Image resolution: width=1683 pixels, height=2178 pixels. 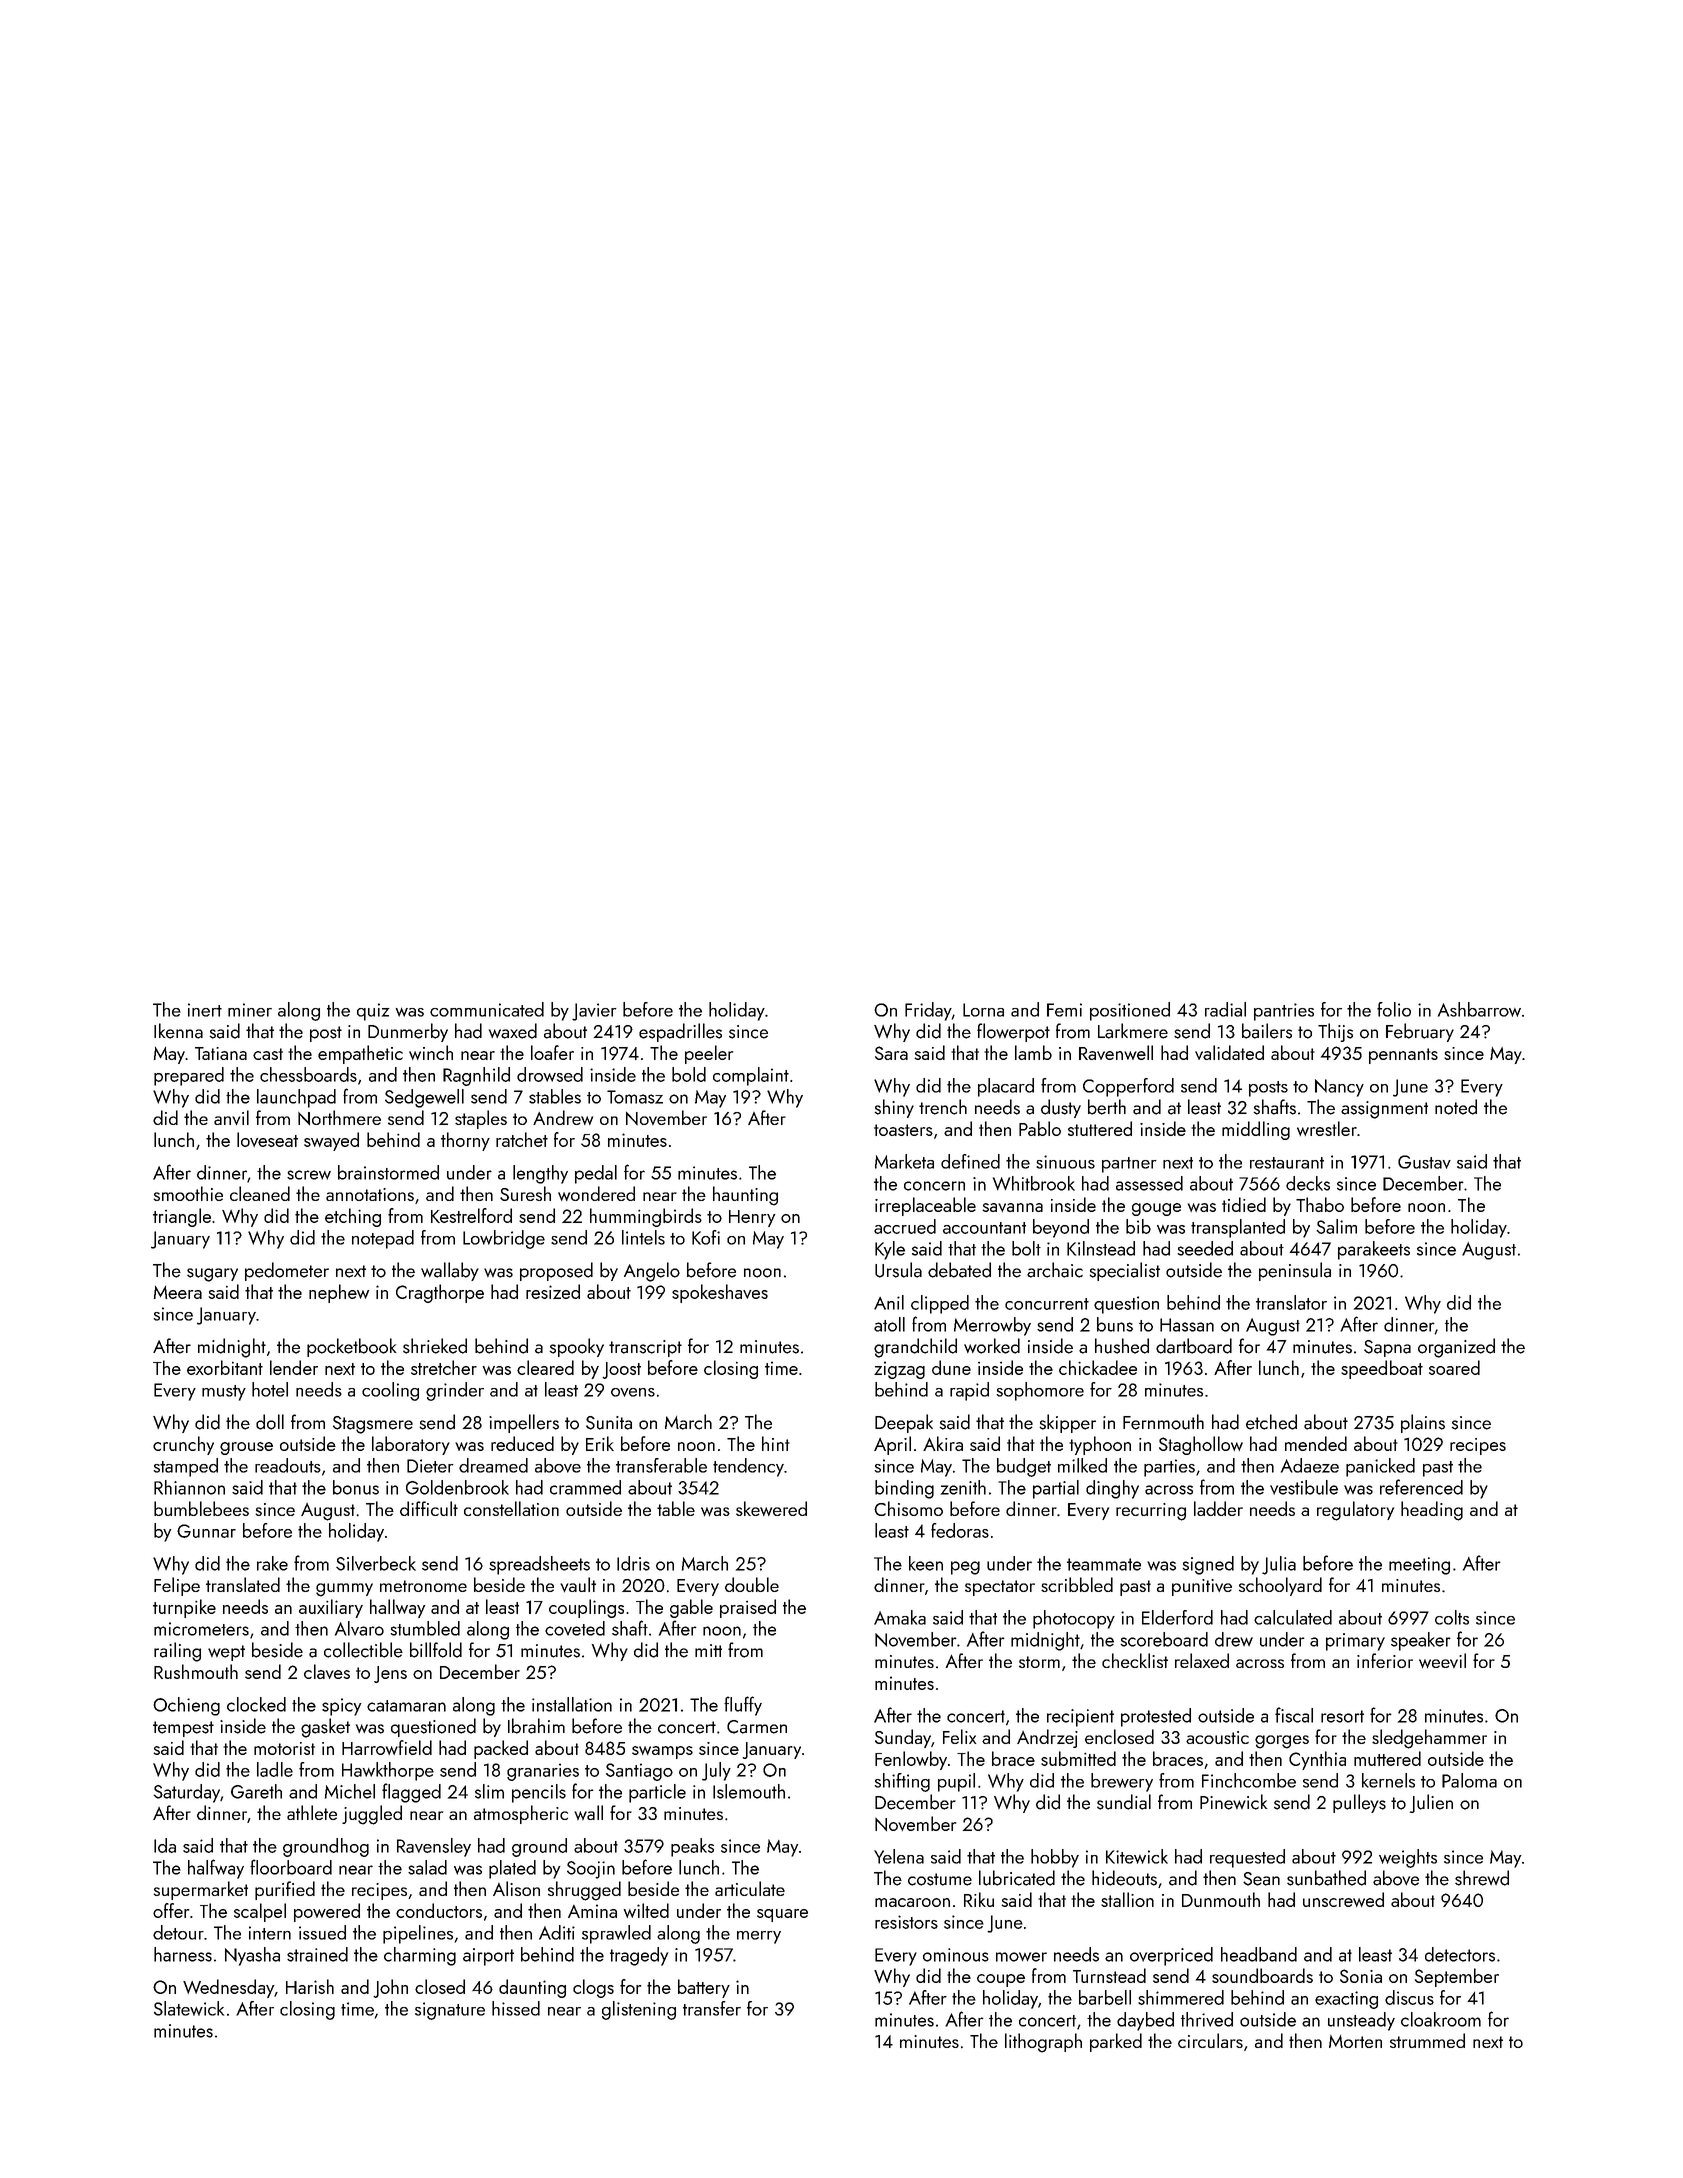 What do you see at coordinates (940, 1879) in the document?
I see `costume` at bounding box center [940, 1879].
